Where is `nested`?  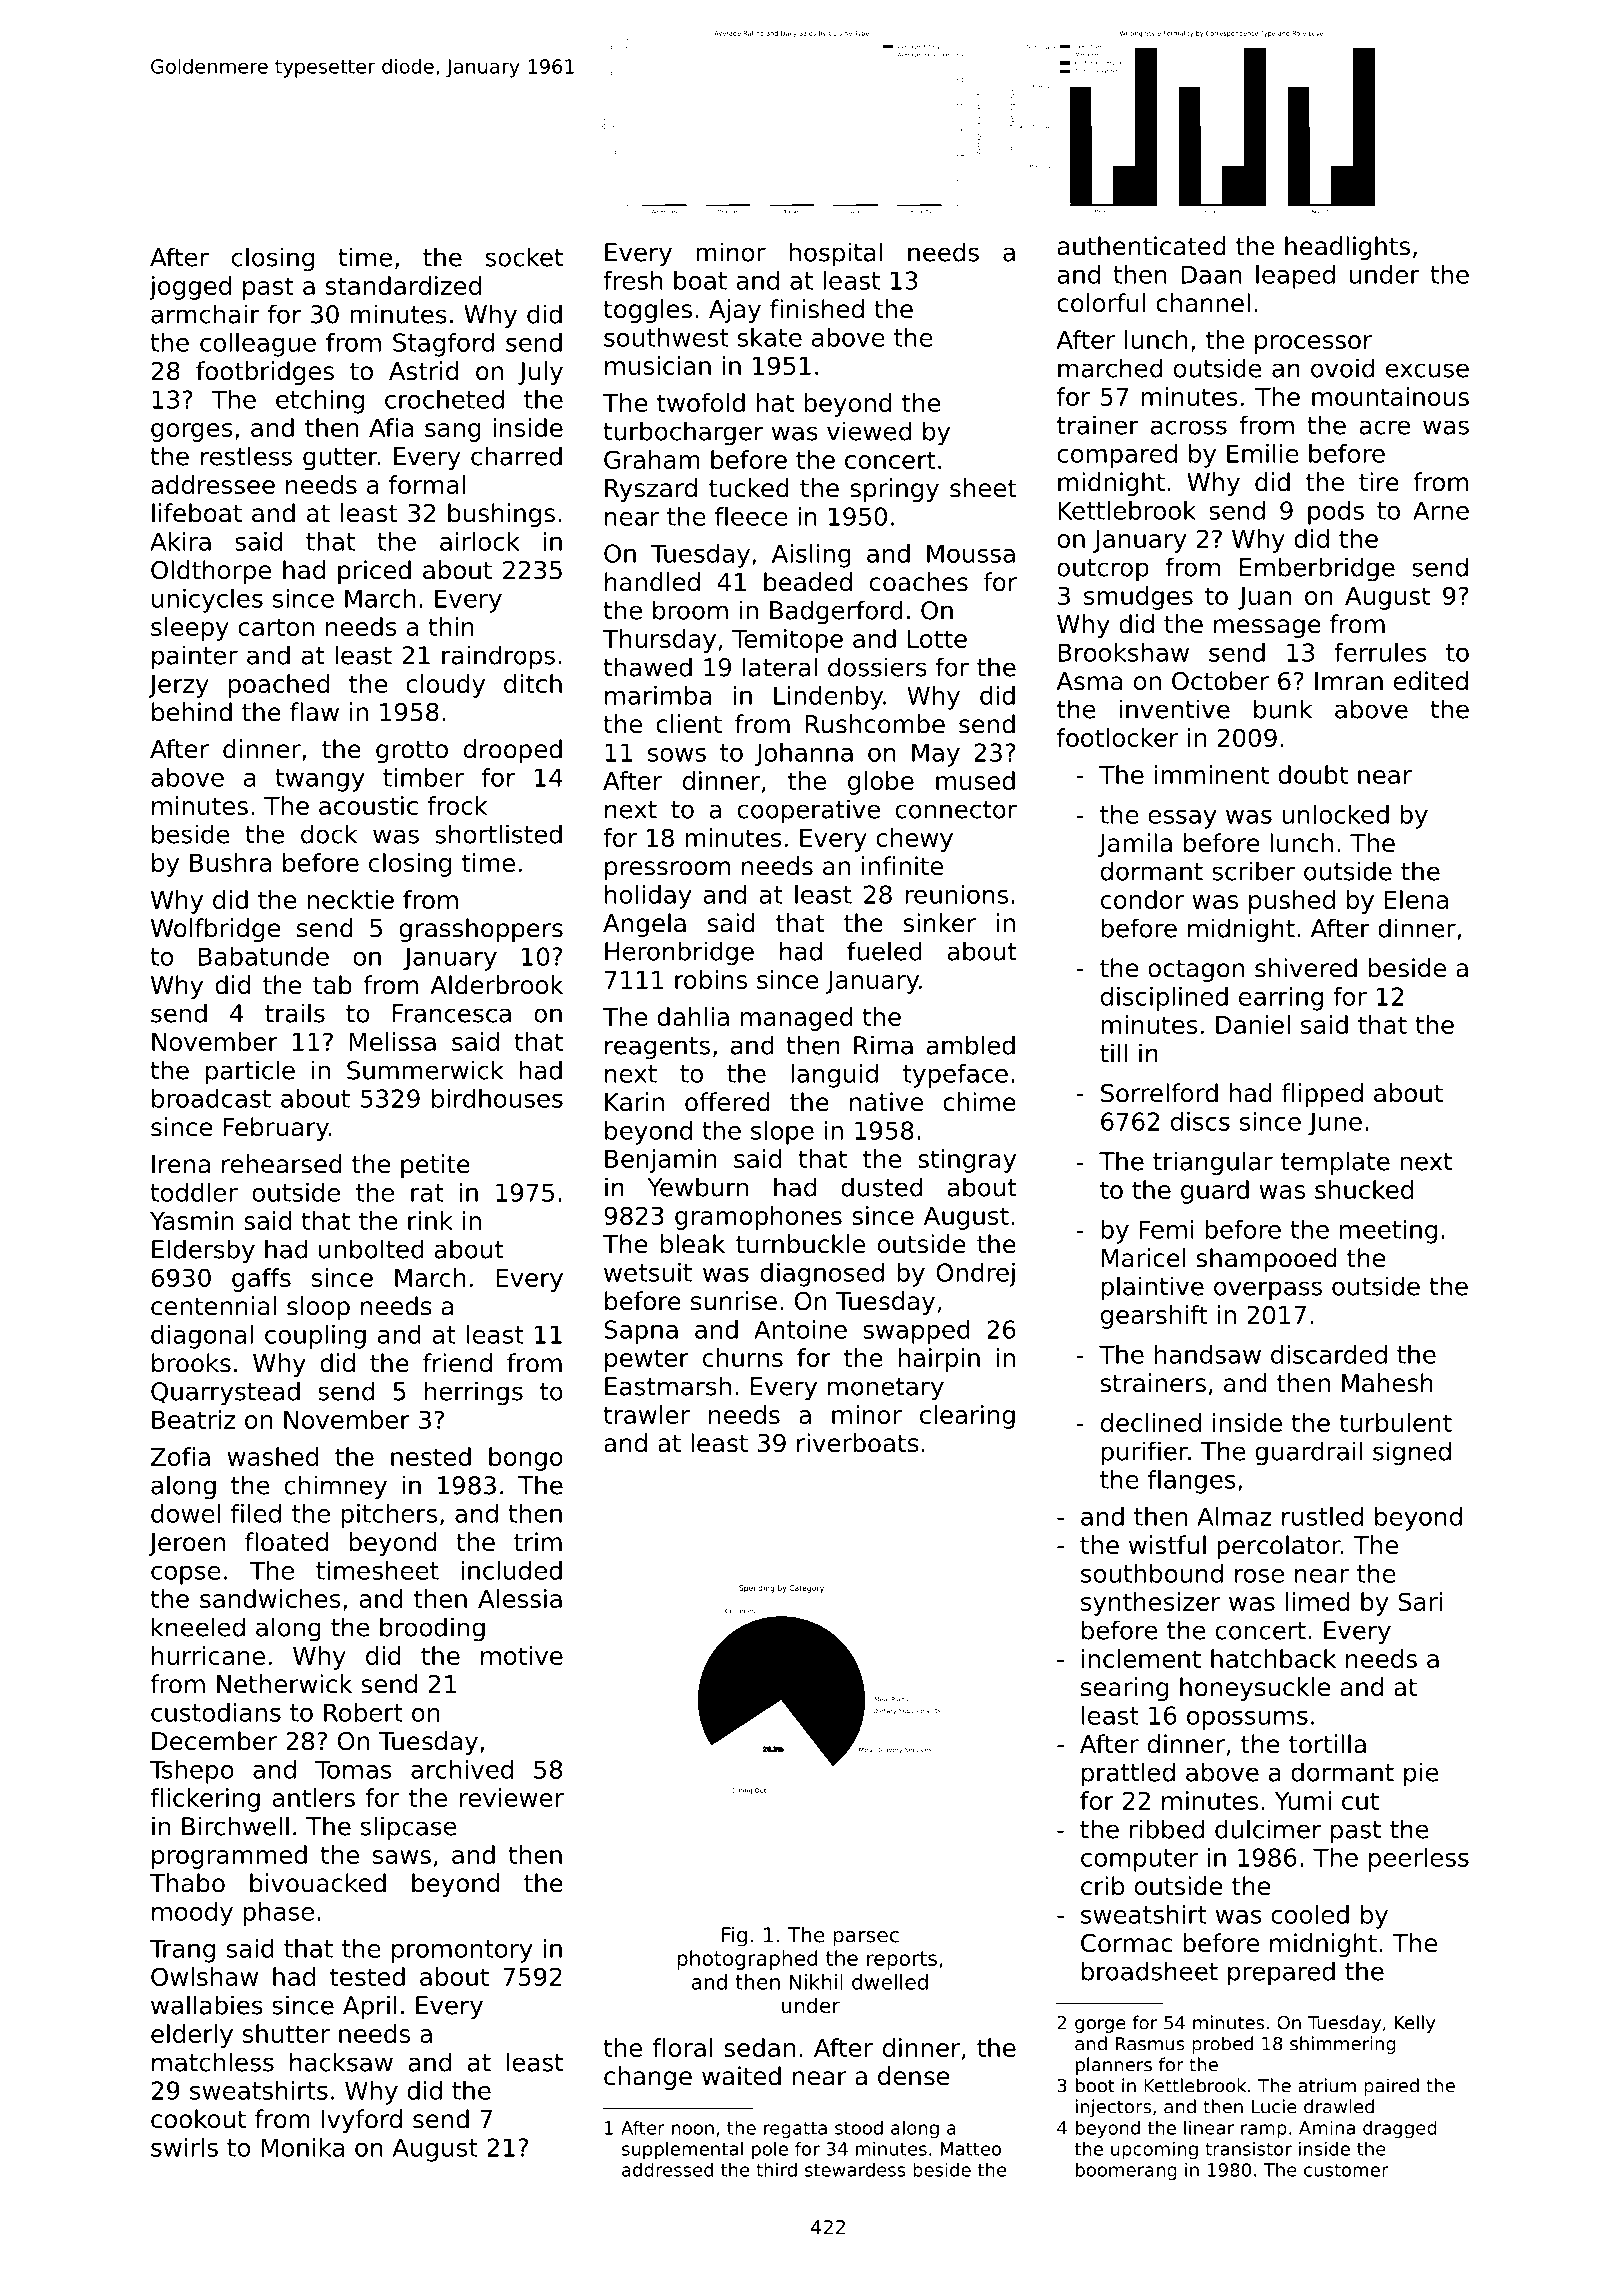 nested is located at coordinates (431, 1456).
